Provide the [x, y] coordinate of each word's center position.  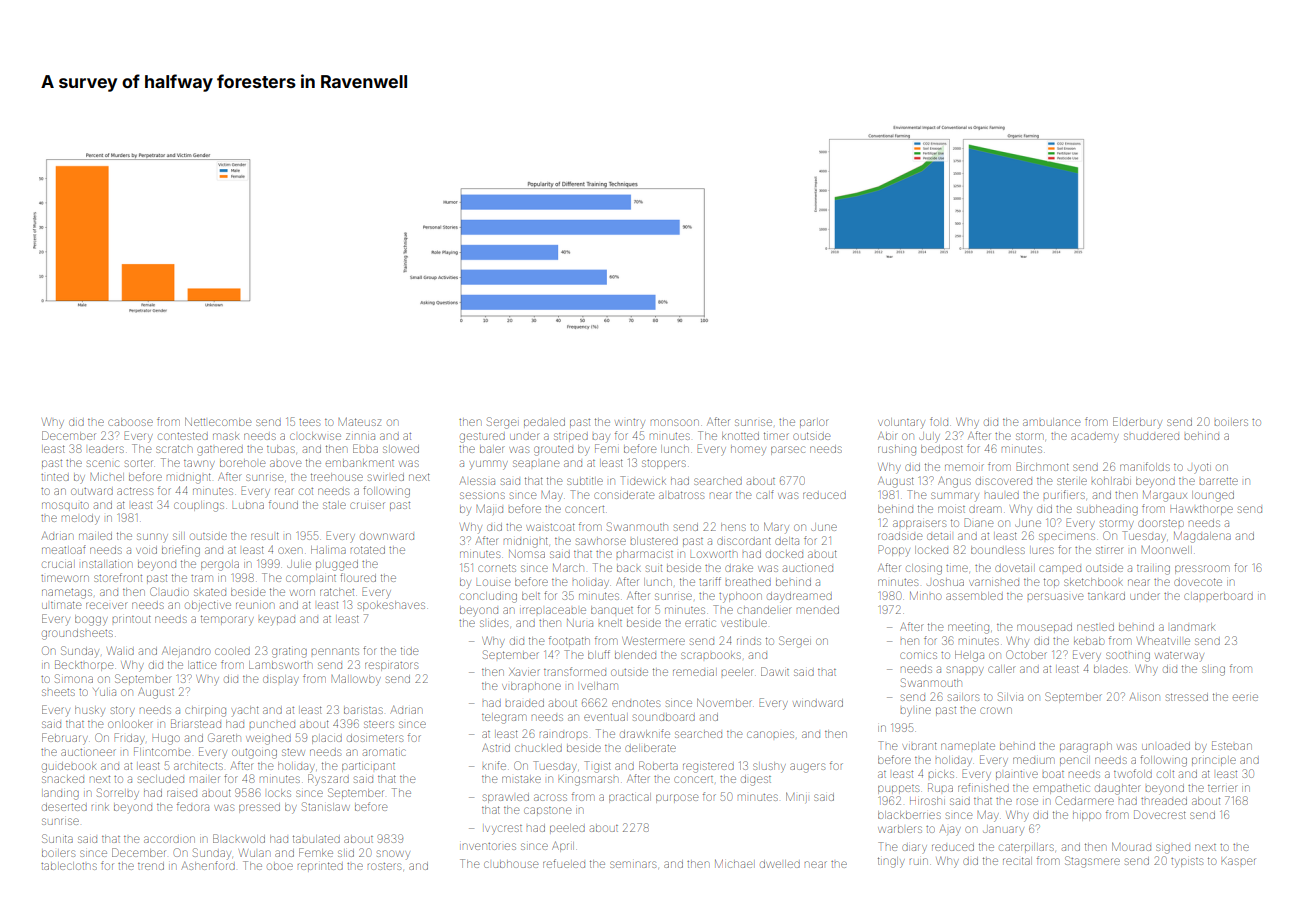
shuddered [1151, 436]
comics [918, 655]
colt [1165, 774]
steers [379, 724]
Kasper [1238, 861]
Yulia [104, 692]
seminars [633, 864]
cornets [497, 568]
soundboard [664, 717]
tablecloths [69, 866]
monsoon [675, 422]
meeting [968, 629]
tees [309, 422]
